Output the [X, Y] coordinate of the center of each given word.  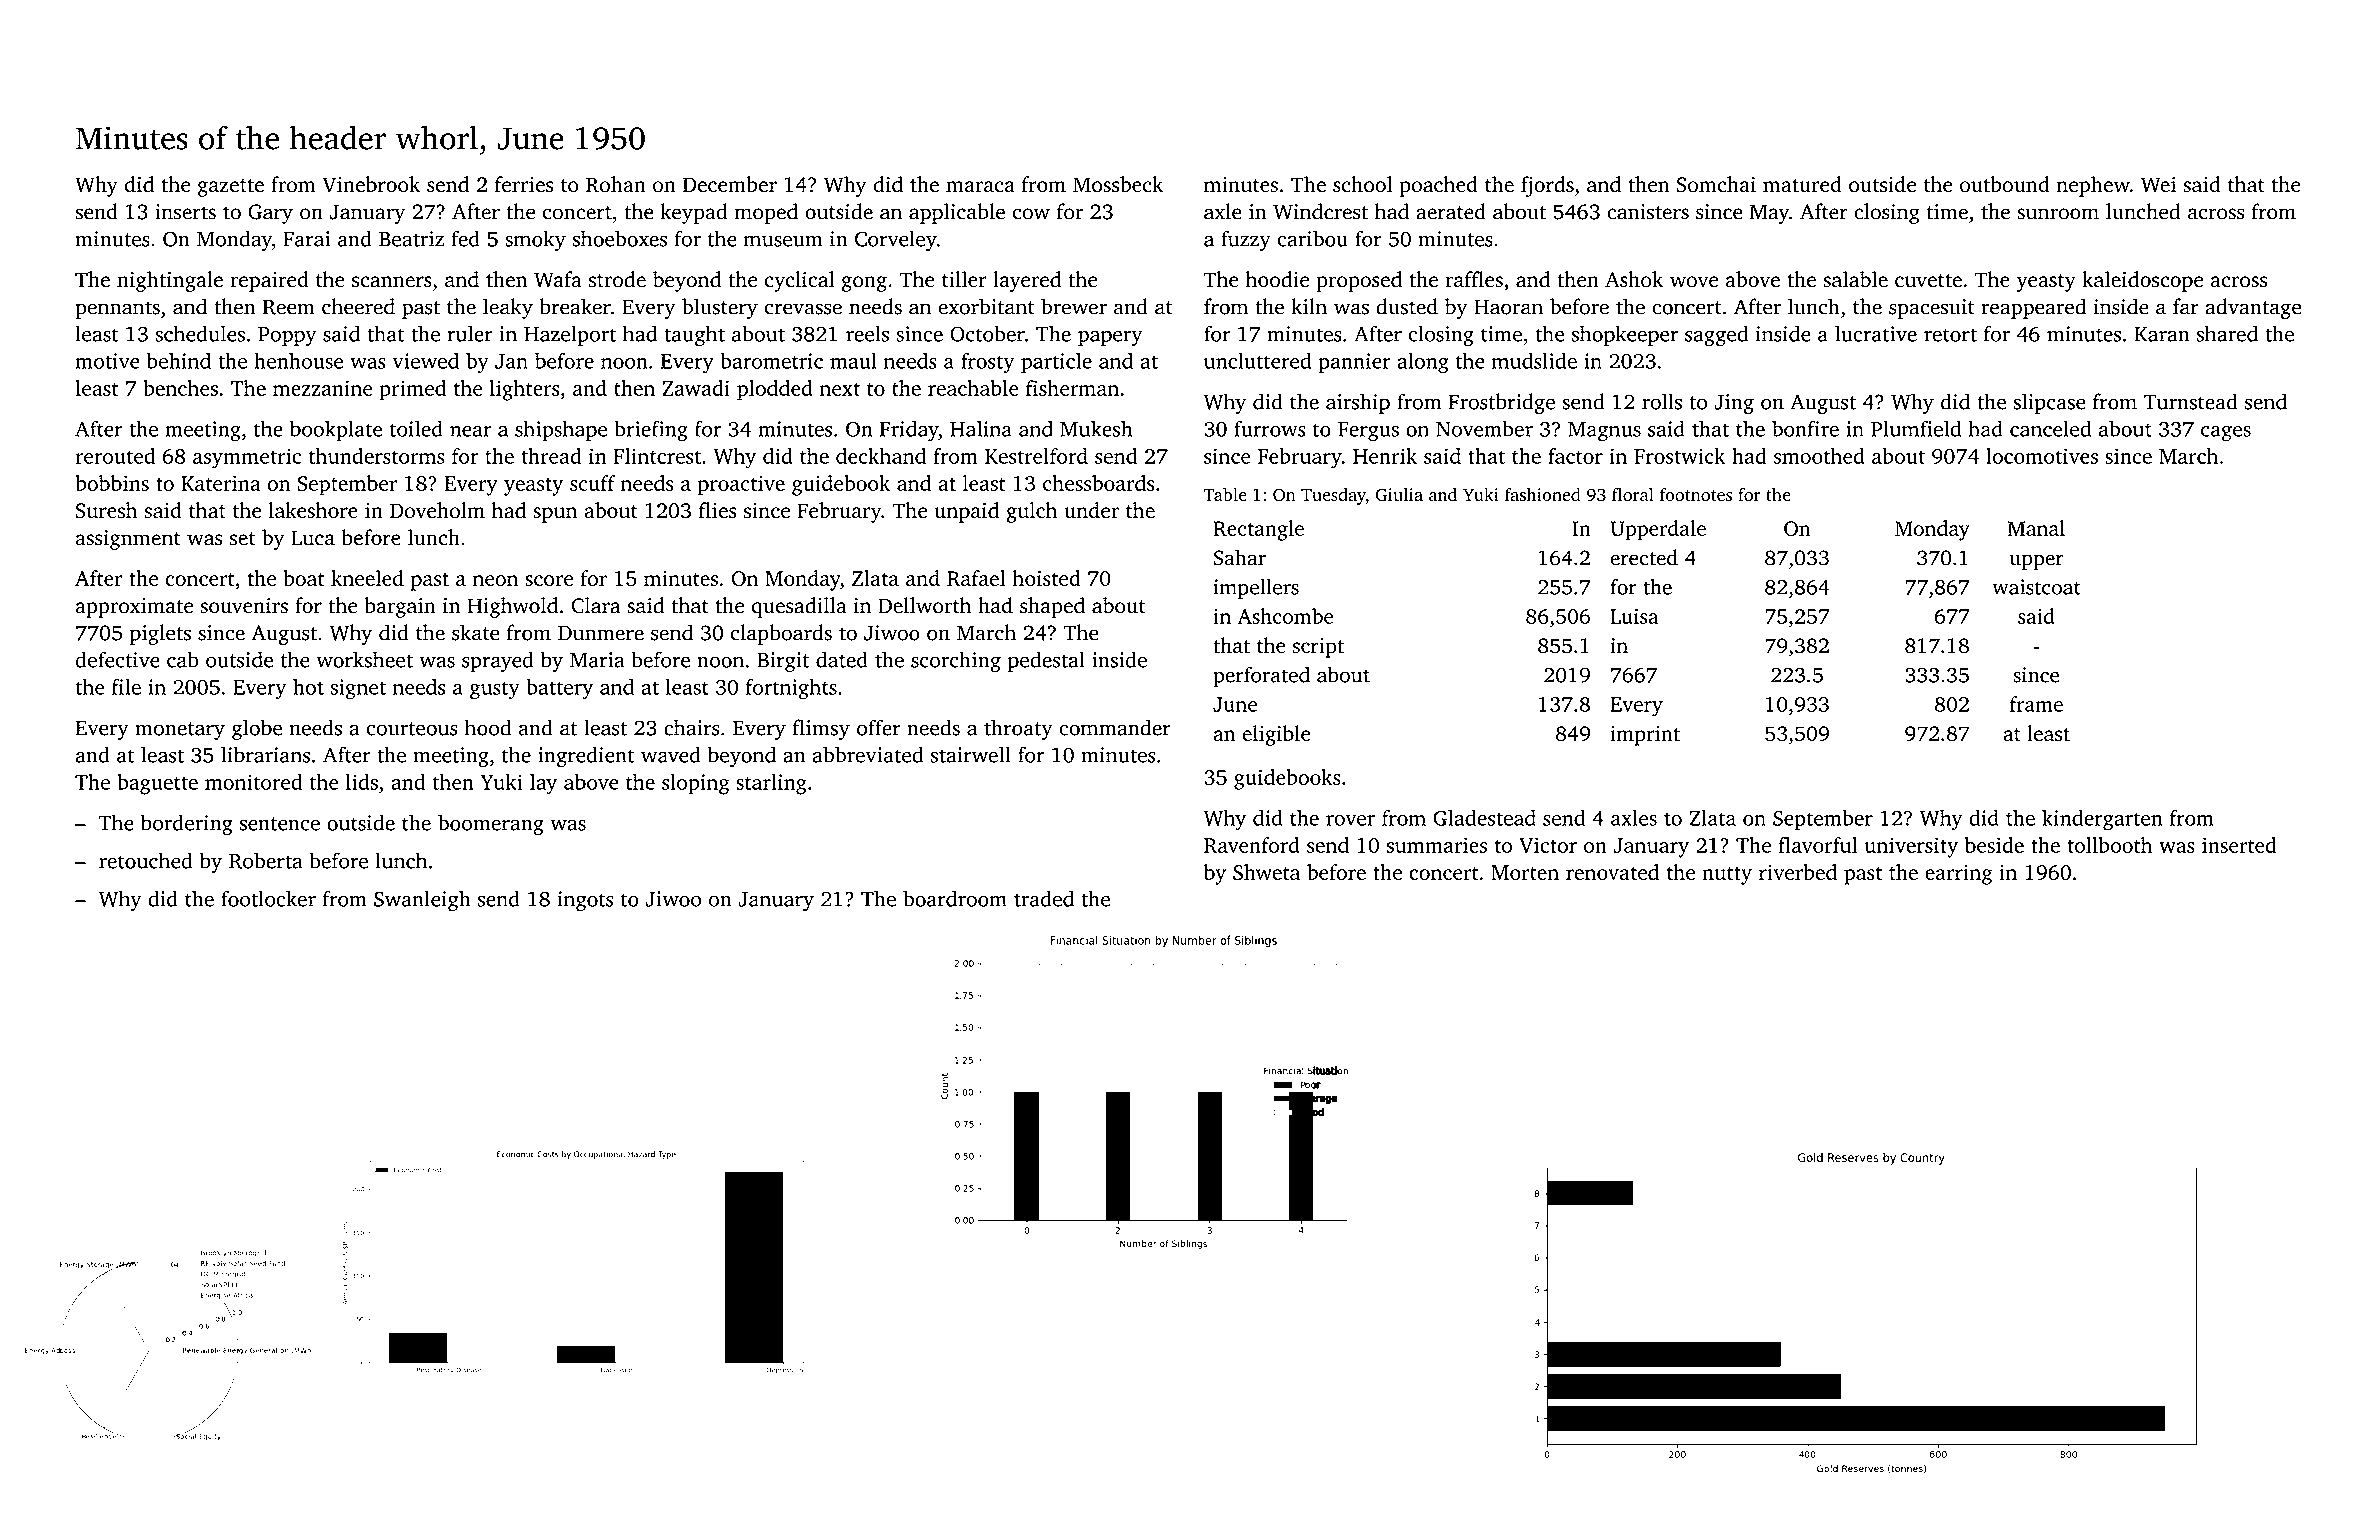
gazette [231, 188]
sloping [695, 784]
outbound [2005, 184]
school [1362, 184]
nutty [1727, 876]
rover [1350, 820]
